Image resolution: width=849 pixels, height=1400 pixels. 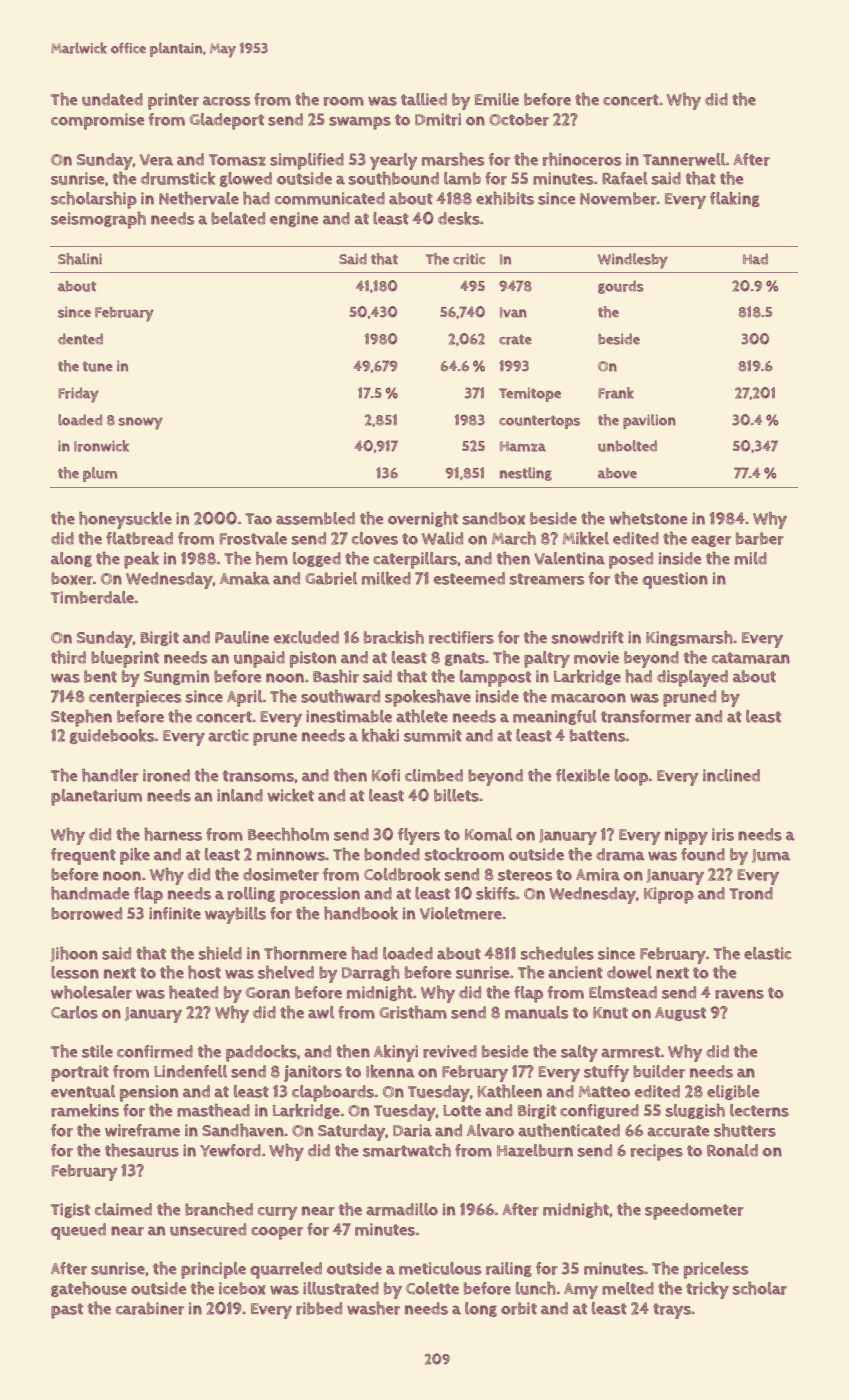 I want to click on pavilion, so click(x=649, y=421).
